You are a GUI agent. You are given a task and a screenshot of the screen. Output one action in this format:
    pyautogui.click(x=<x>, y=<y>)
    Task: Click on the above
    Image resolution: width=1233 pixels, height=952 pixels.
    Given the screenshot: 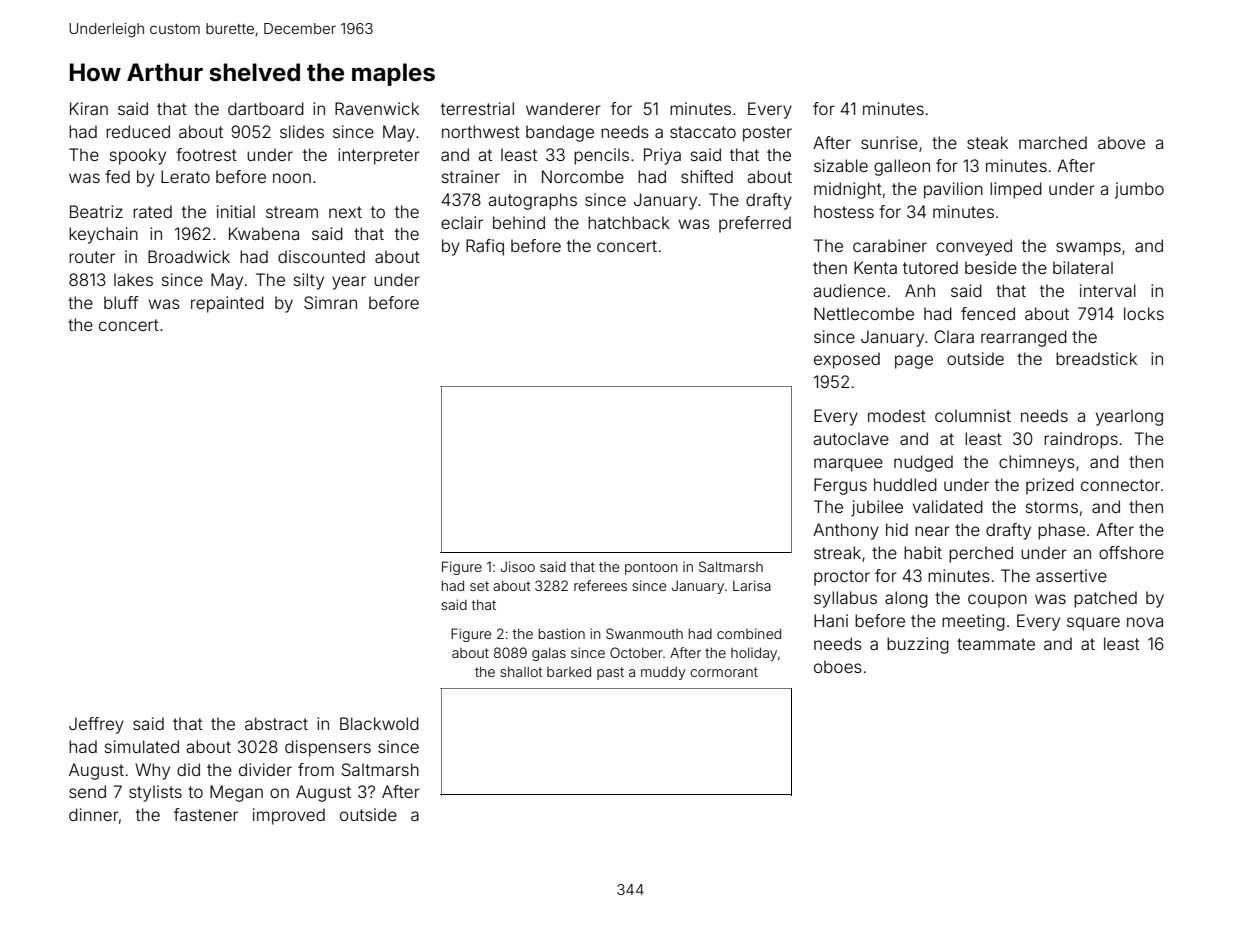 What is the action you would take?
    pyautogui.click(x=1121, y=142)
